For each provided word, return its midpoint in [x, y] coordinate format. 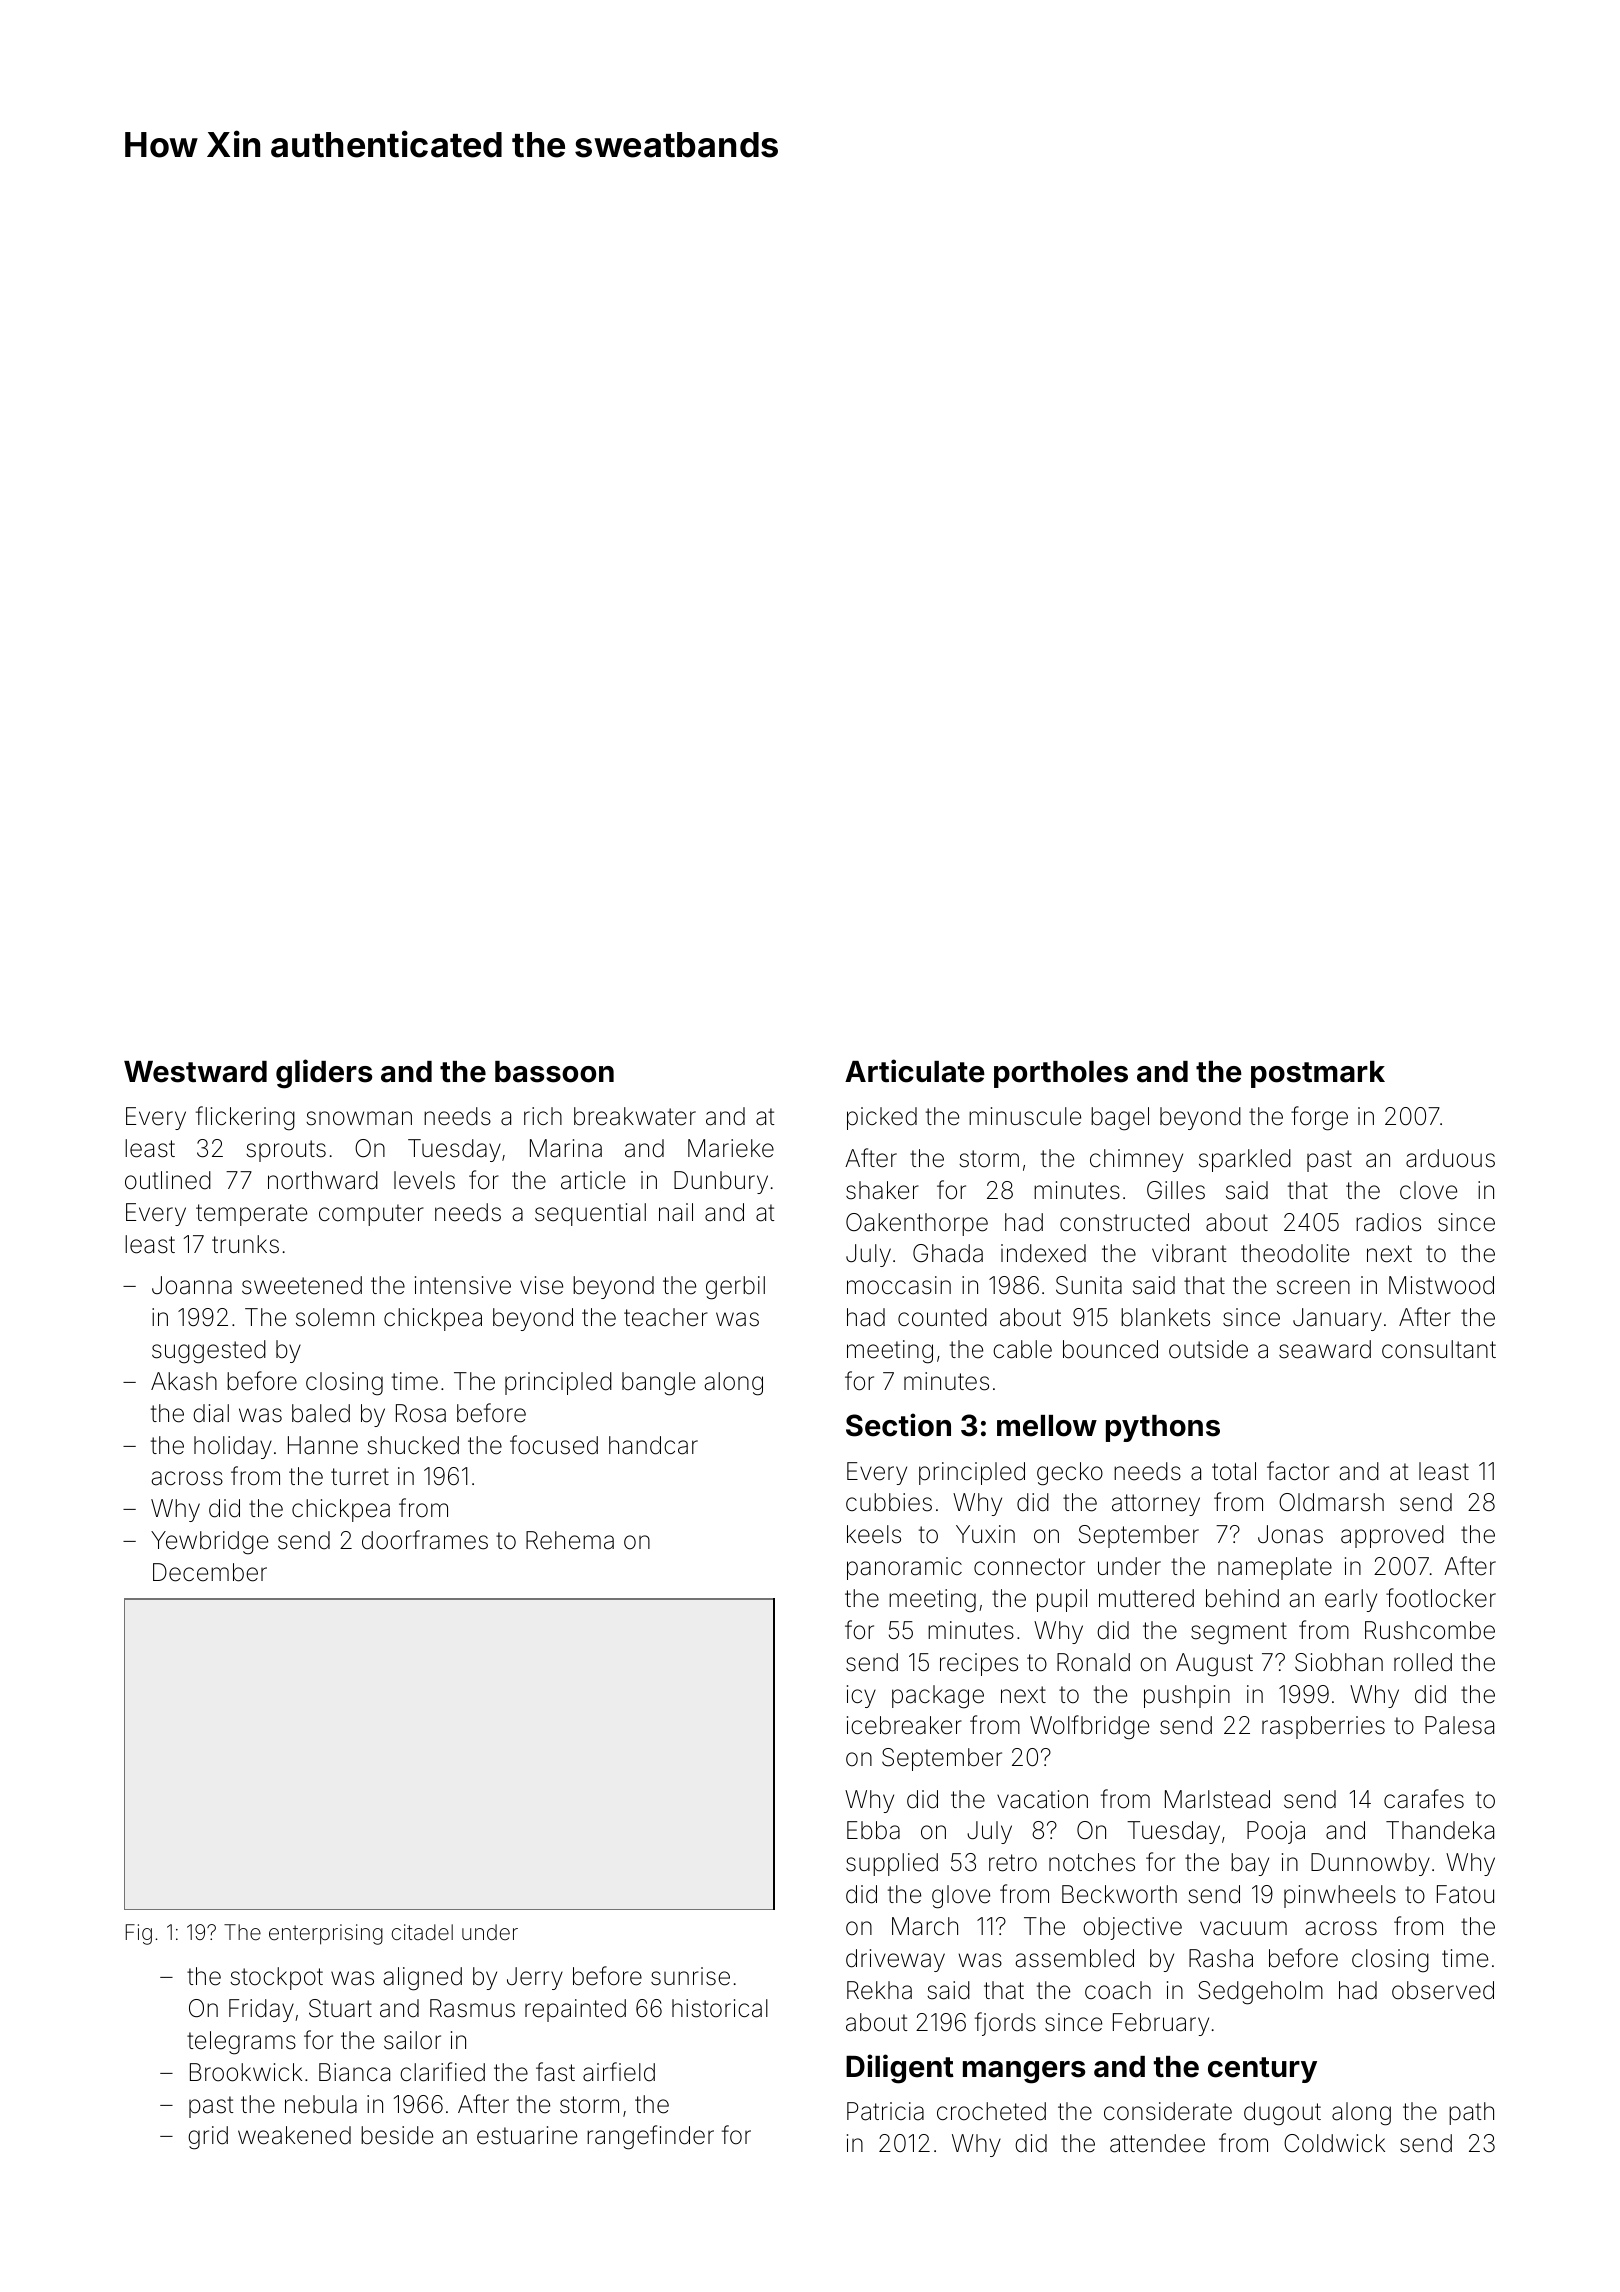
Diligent [900, 2069]
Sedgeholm [1260, 1993]
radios [1388, 1222]
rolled [1423, 1662]
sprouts [286, 1151]
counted [942, 1317]
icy [861, 1696]
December [210, 1572]
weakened [294, 2135]
